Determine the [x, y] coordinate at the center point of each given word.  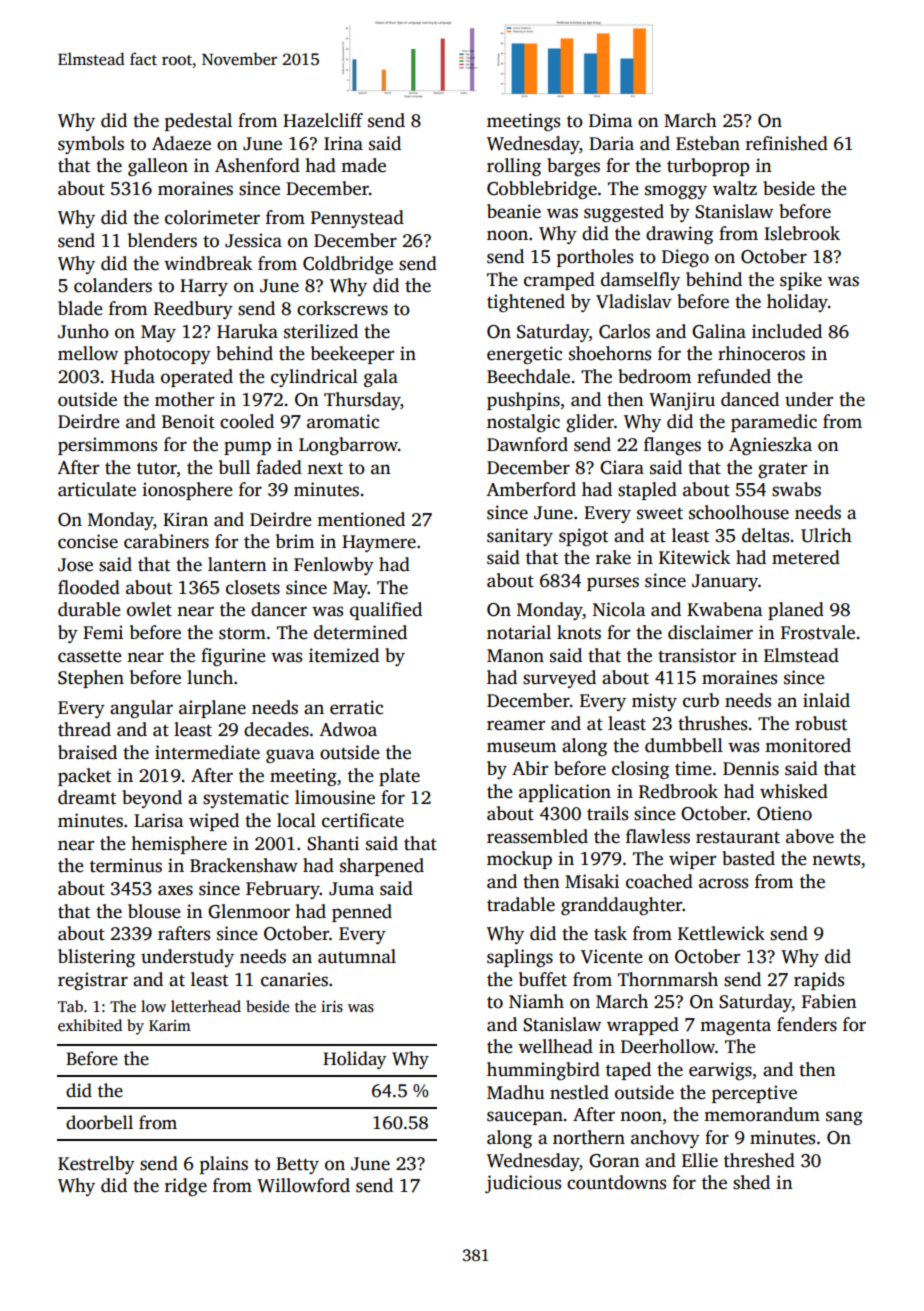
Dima [611, 120]
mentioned [361, 519]
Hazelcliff [323, 120]
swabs [796, 489]
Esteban [708, 143]
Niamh [536, 1001]
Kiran [185, 519]
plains [224, 1165]
